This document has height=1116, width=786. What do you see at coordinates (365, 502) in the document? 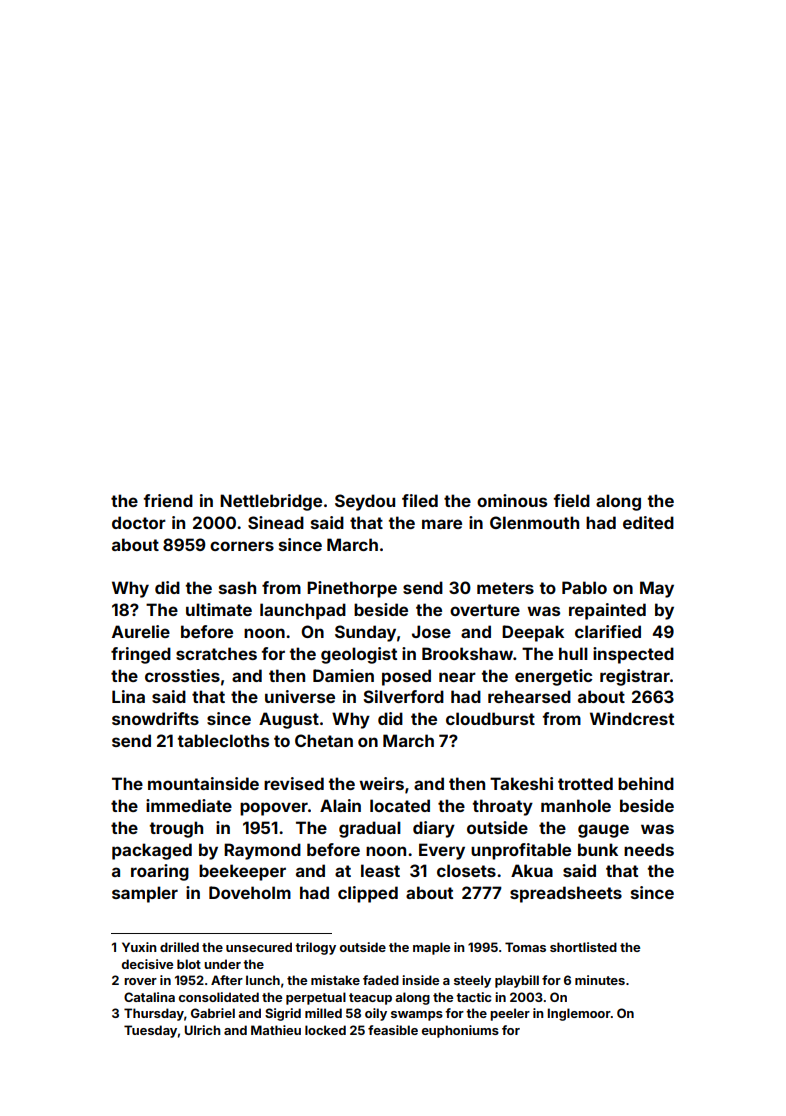
I see `Seydou` at bounding box center [365, 502].
